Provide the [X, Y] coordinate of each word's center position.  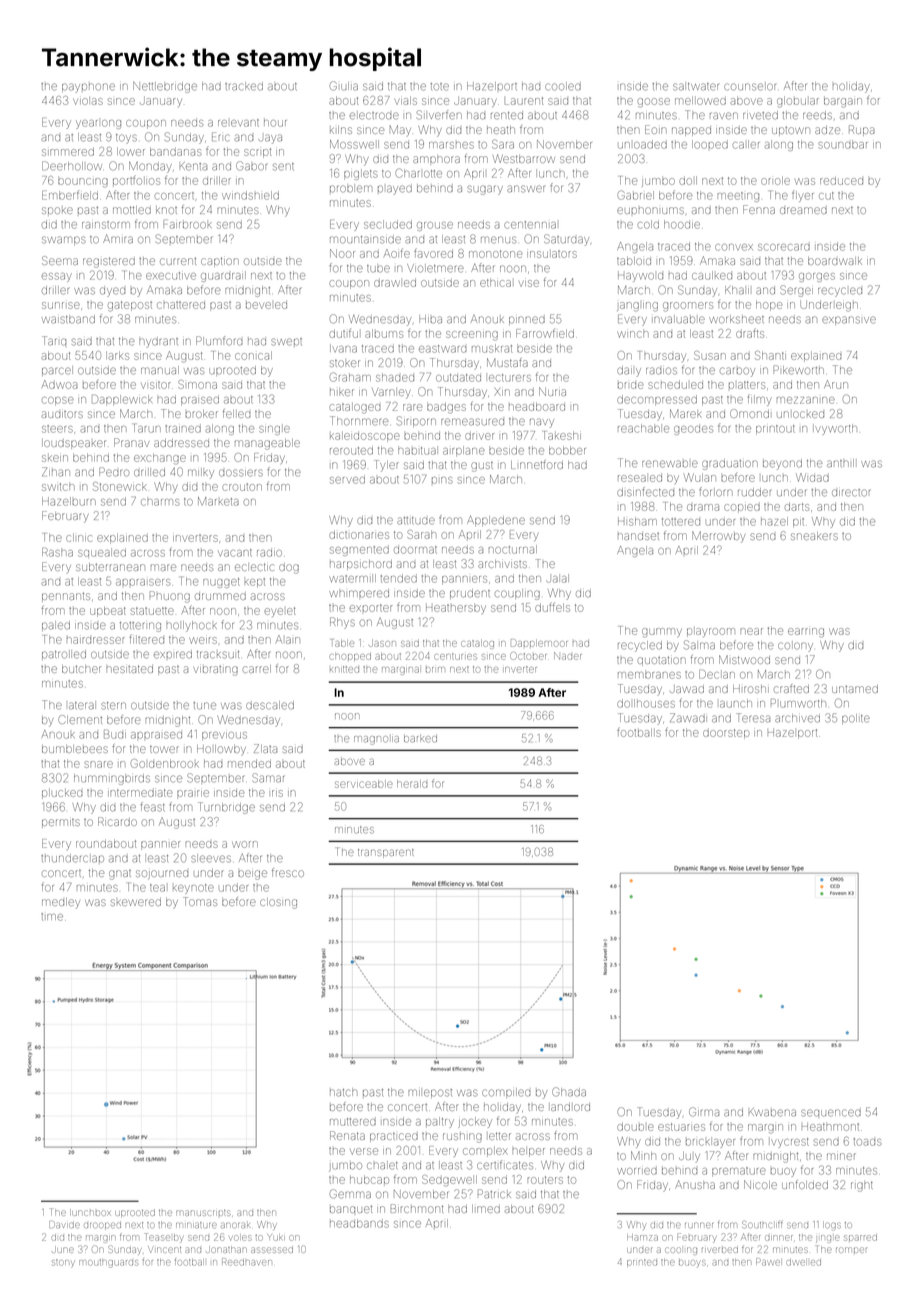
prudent [470, 594]
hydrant [158, 342]
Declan [717, 674]
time [52, 917]
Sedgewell [449, 1180]
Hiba [430, 319]
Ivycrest [790, 1143]
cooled [563, 86]
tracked [244, 86]
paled [56, 626]
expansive [849, 320]
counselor [750, 86]
